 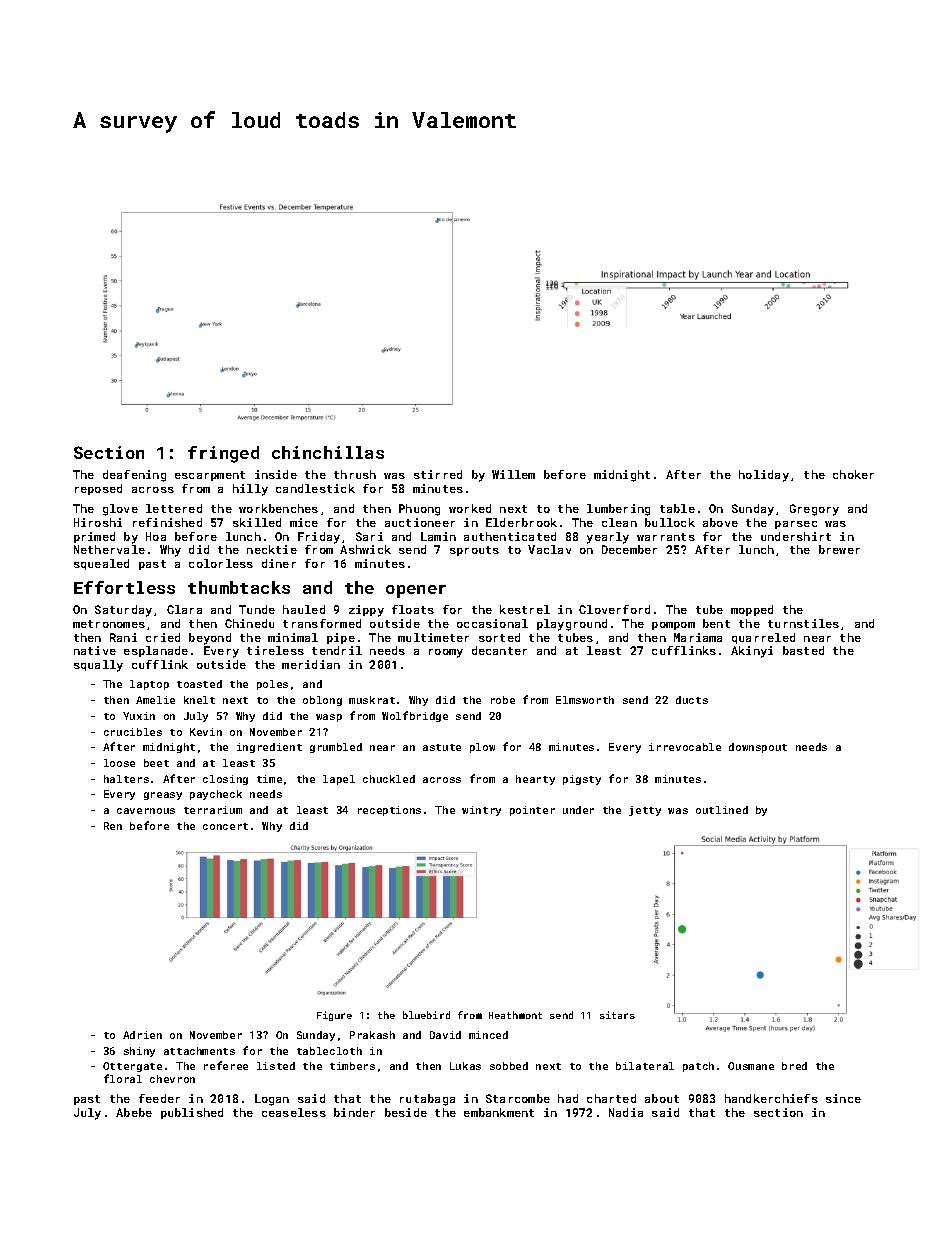 I want to click on holiday, so click(x=764, y=476).
